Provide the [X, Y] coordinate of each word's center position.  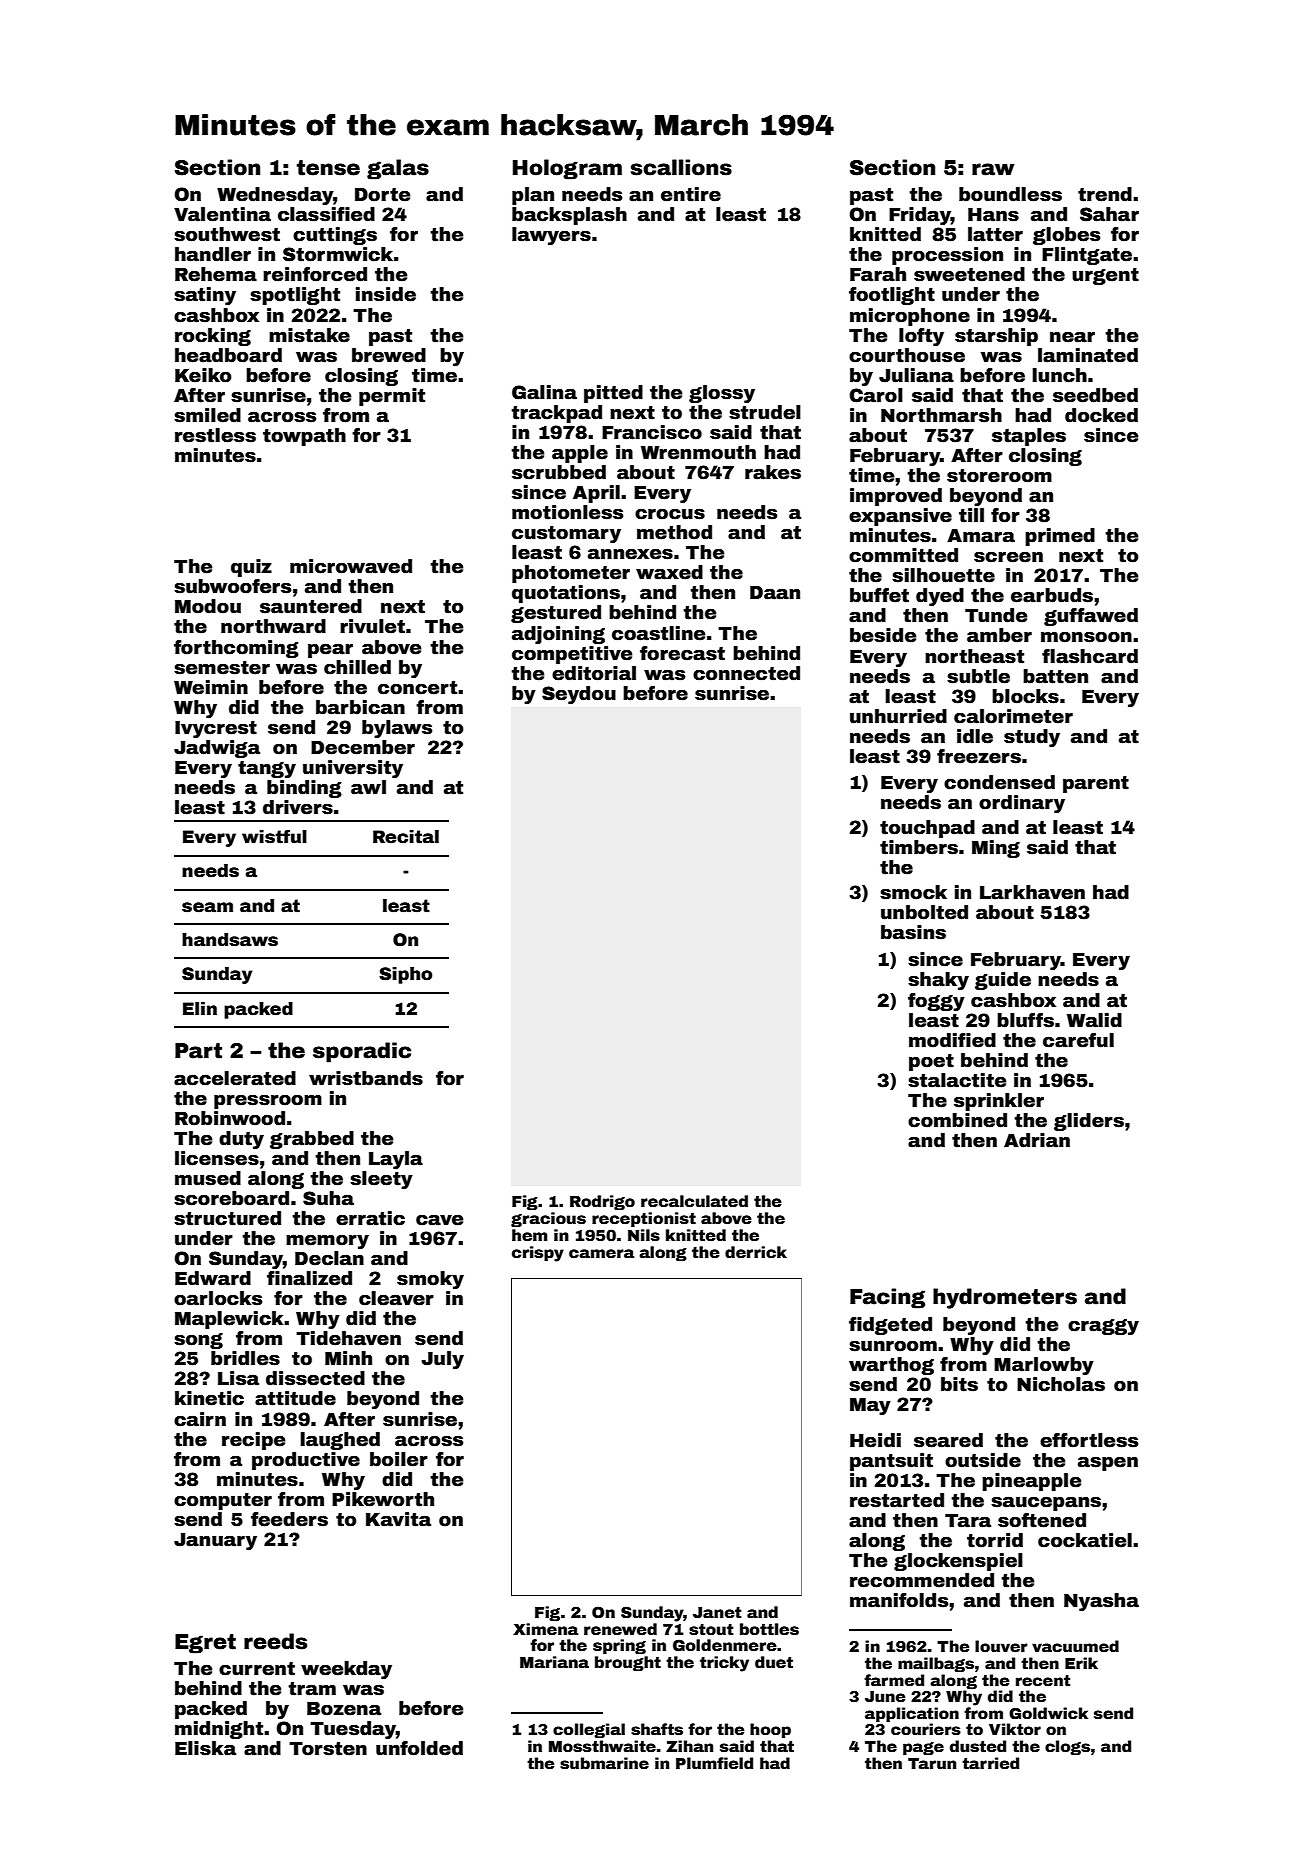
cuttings [335, 236]
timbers [919, 847]
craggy [1103, 1327]
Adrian [1037, 1140]
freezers [979, 756]
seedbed [1095, 395]
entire [691, 194]
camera [601, 1254]
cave [439, 1220]
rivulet [372, 626]
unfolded [419, 1748]
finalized [309, 1278]
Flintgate [1087, 256]
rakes [773, 472]
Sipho [405, 975]
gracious [548, 1219]
